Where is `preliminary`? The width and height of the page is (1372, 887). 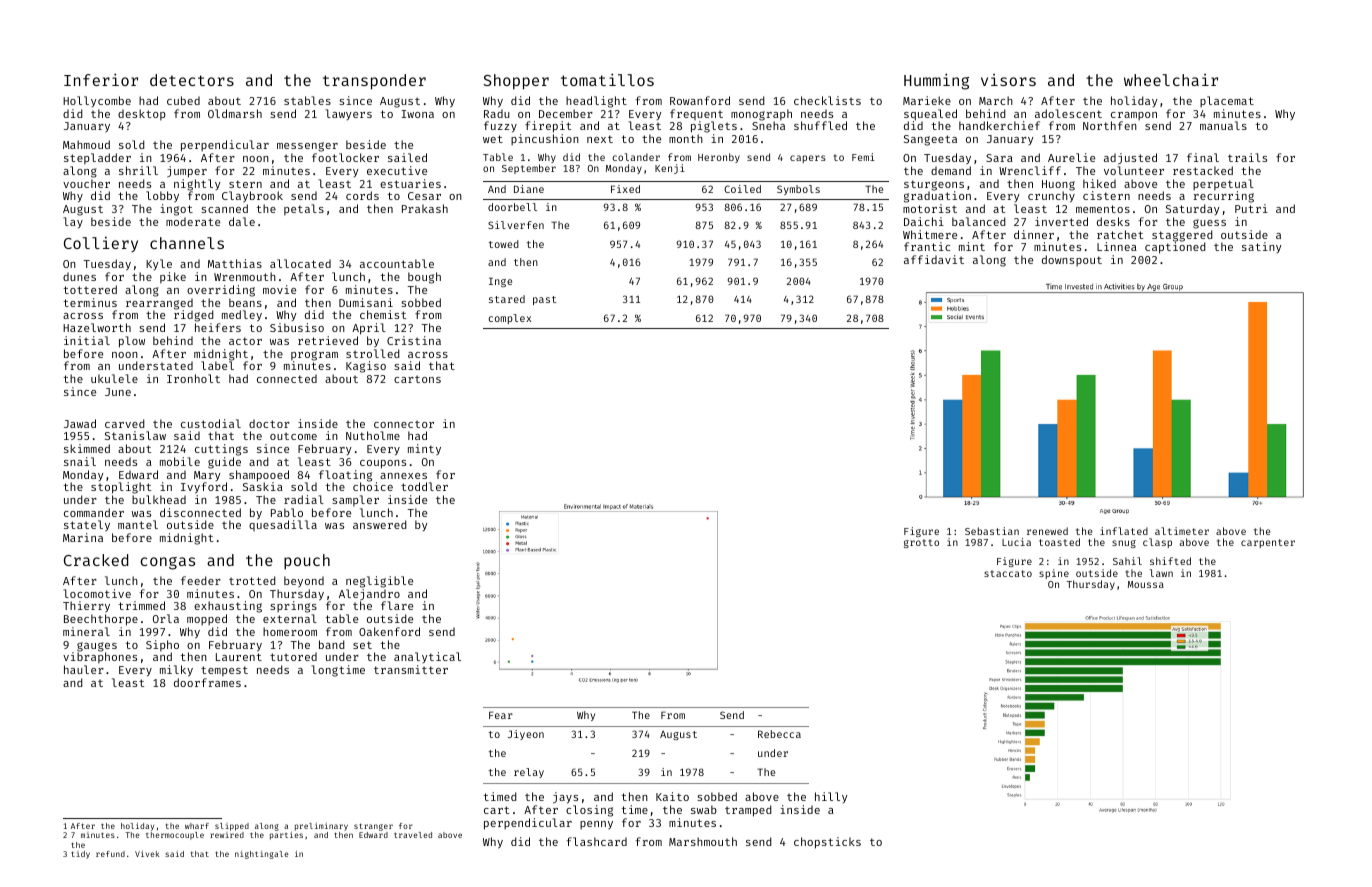 preliminary is located at coordinates (321, 827).
